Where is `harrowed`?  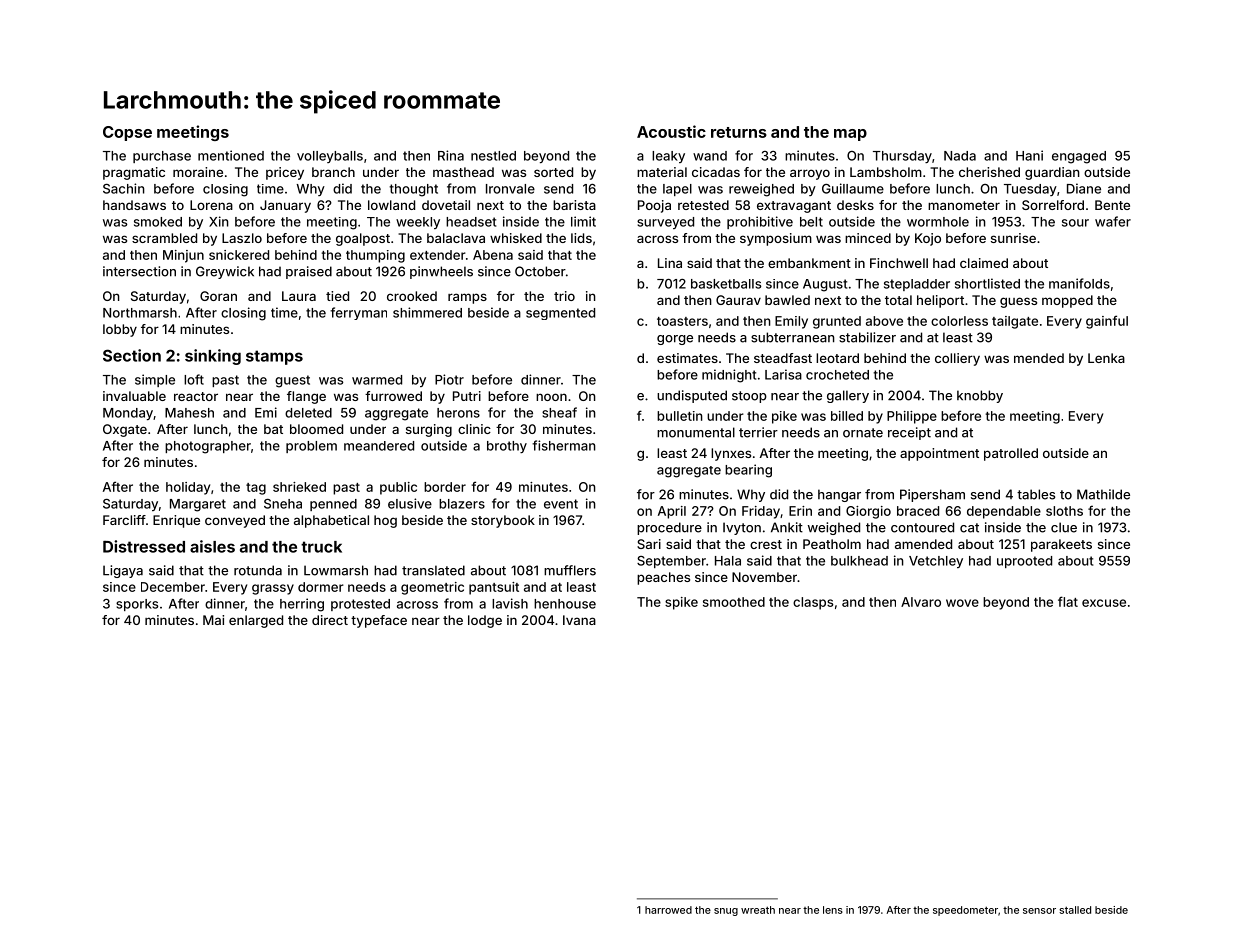
harrowed is located at coordinates (668, 910).
